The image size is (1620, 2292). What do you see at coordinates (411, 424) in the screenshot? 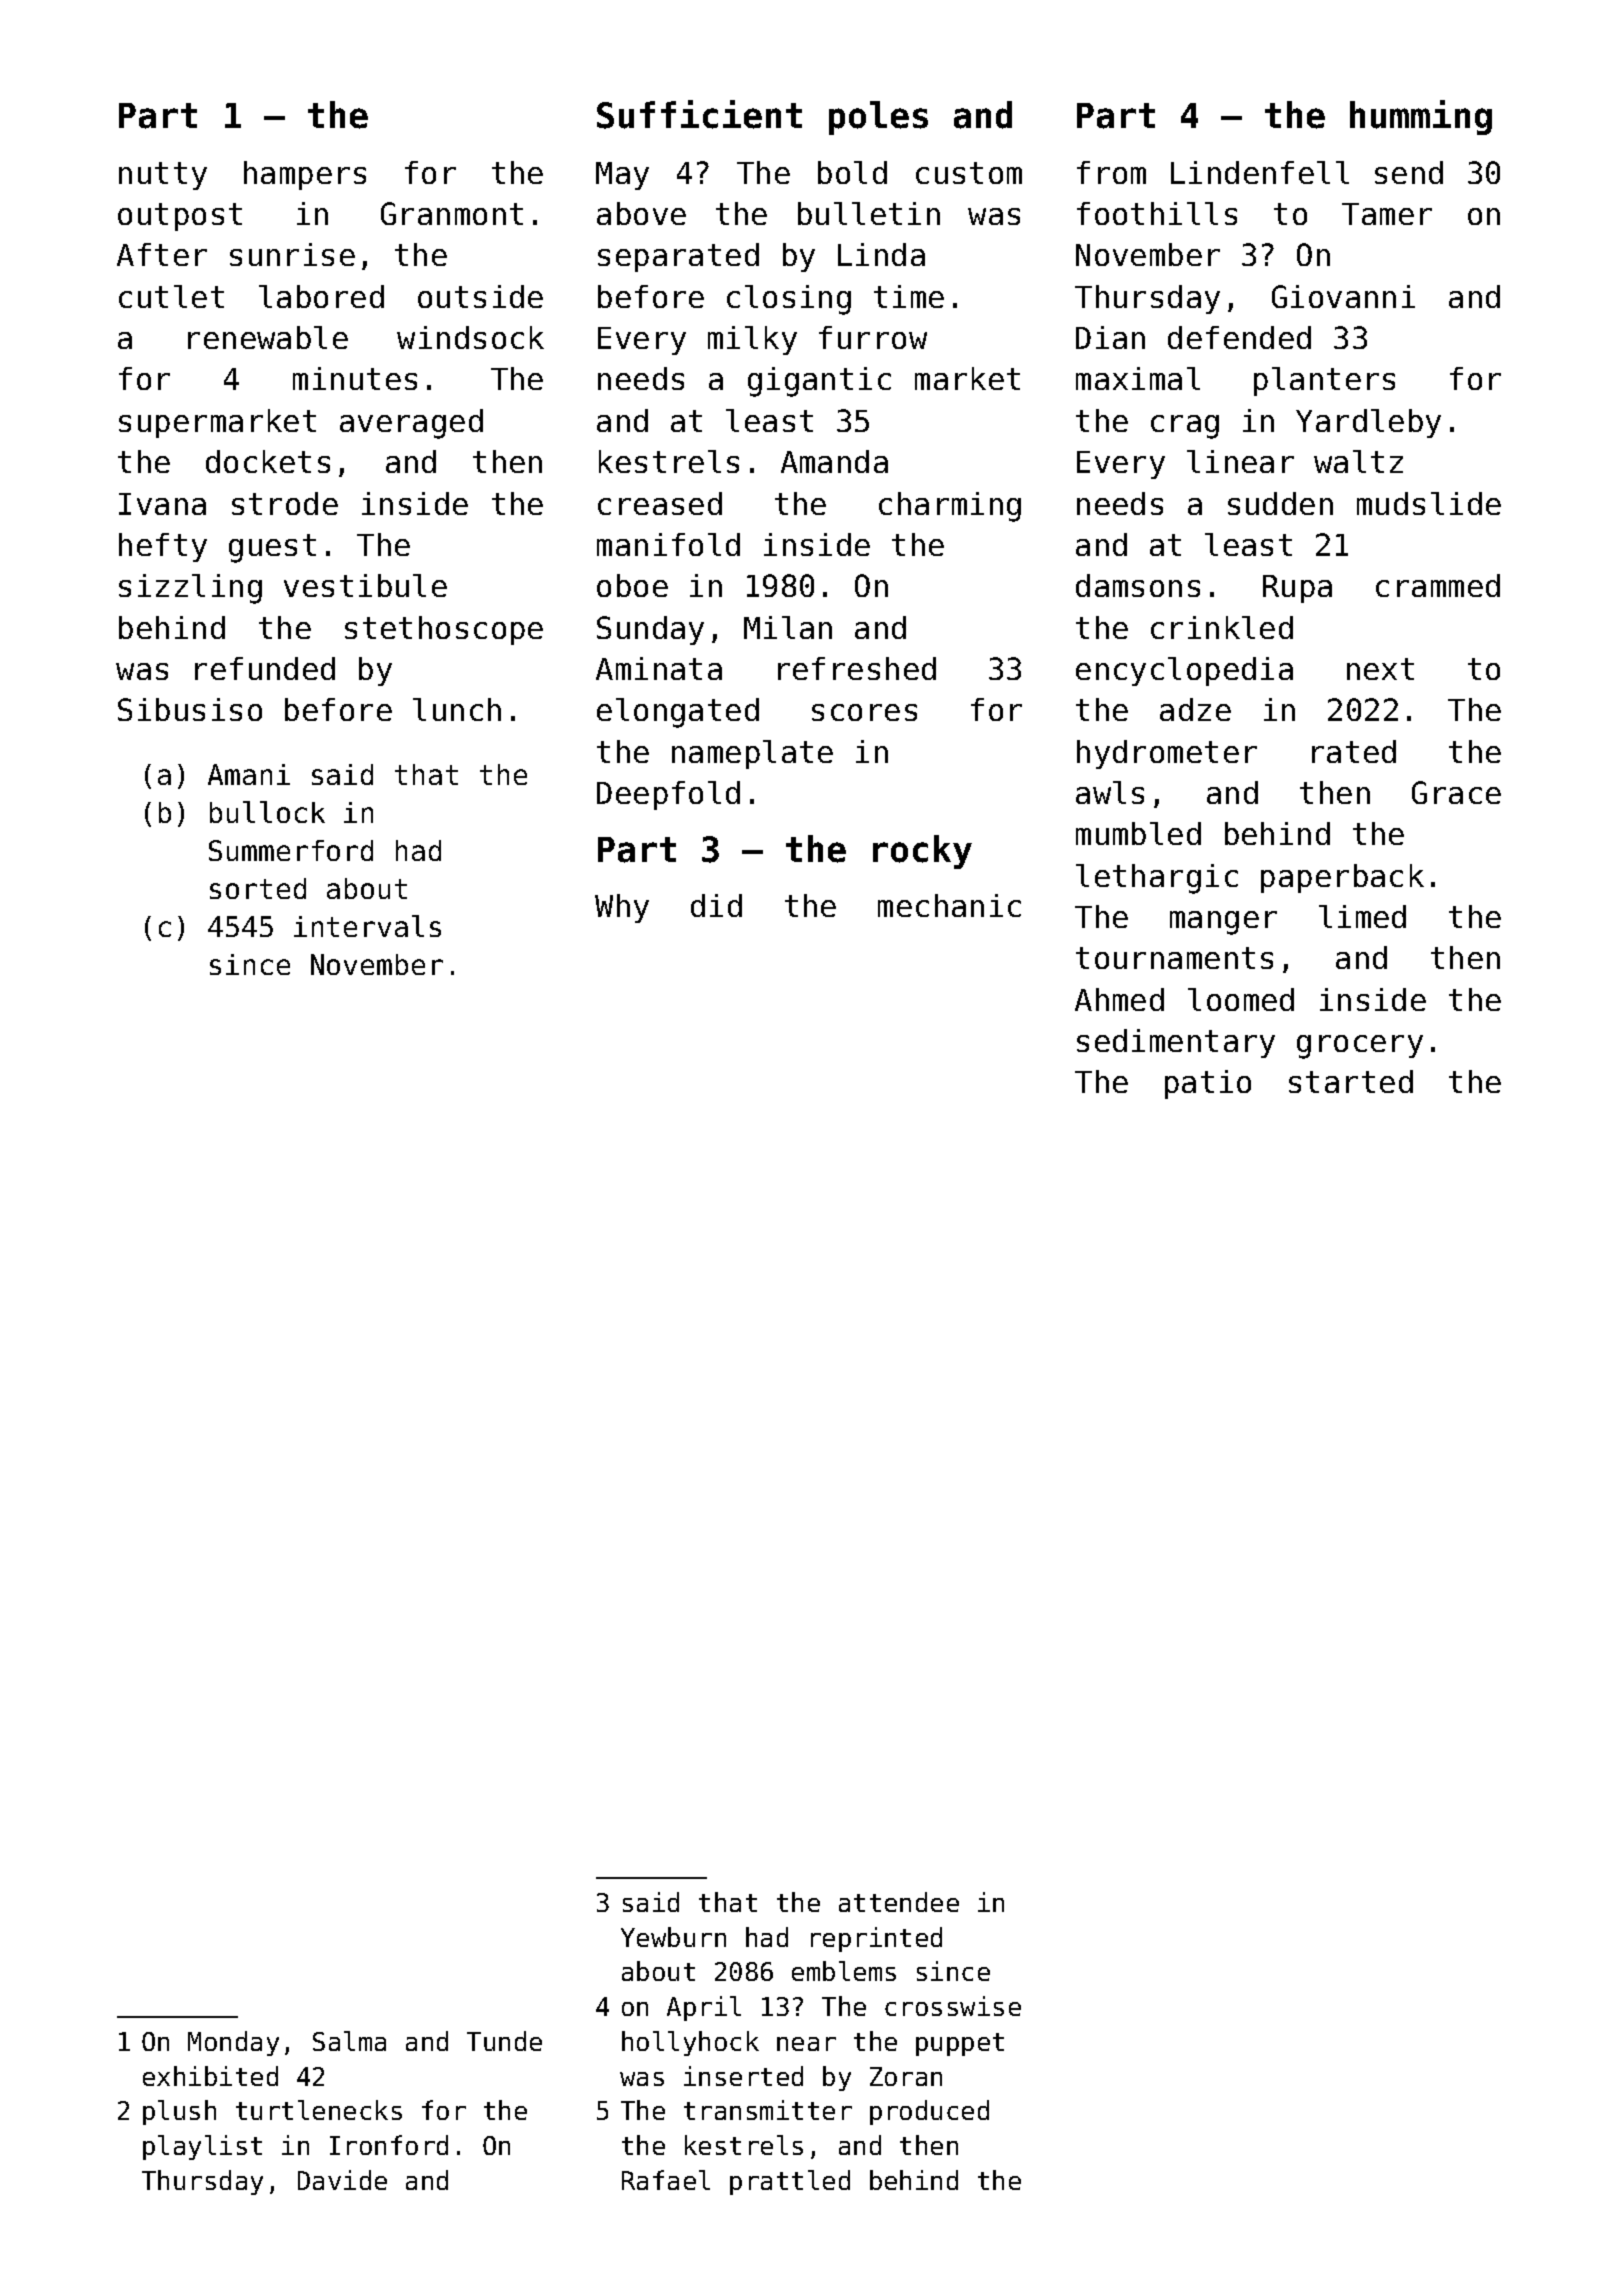
I see `averaged` at bounding box center [411, 424].
